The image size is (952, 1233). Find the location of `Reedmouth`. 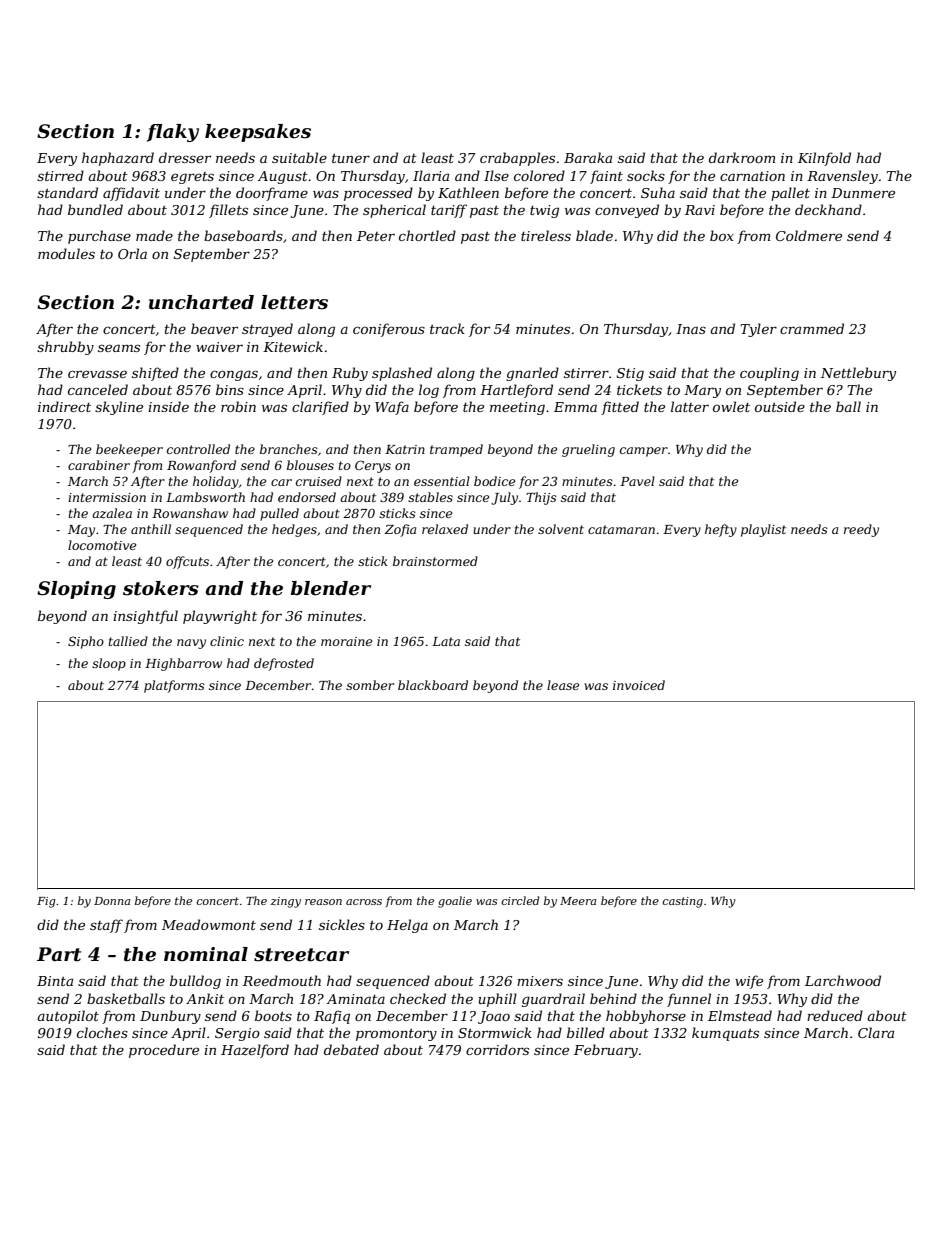

Reedmouth is located at coordinates (282, 980).
